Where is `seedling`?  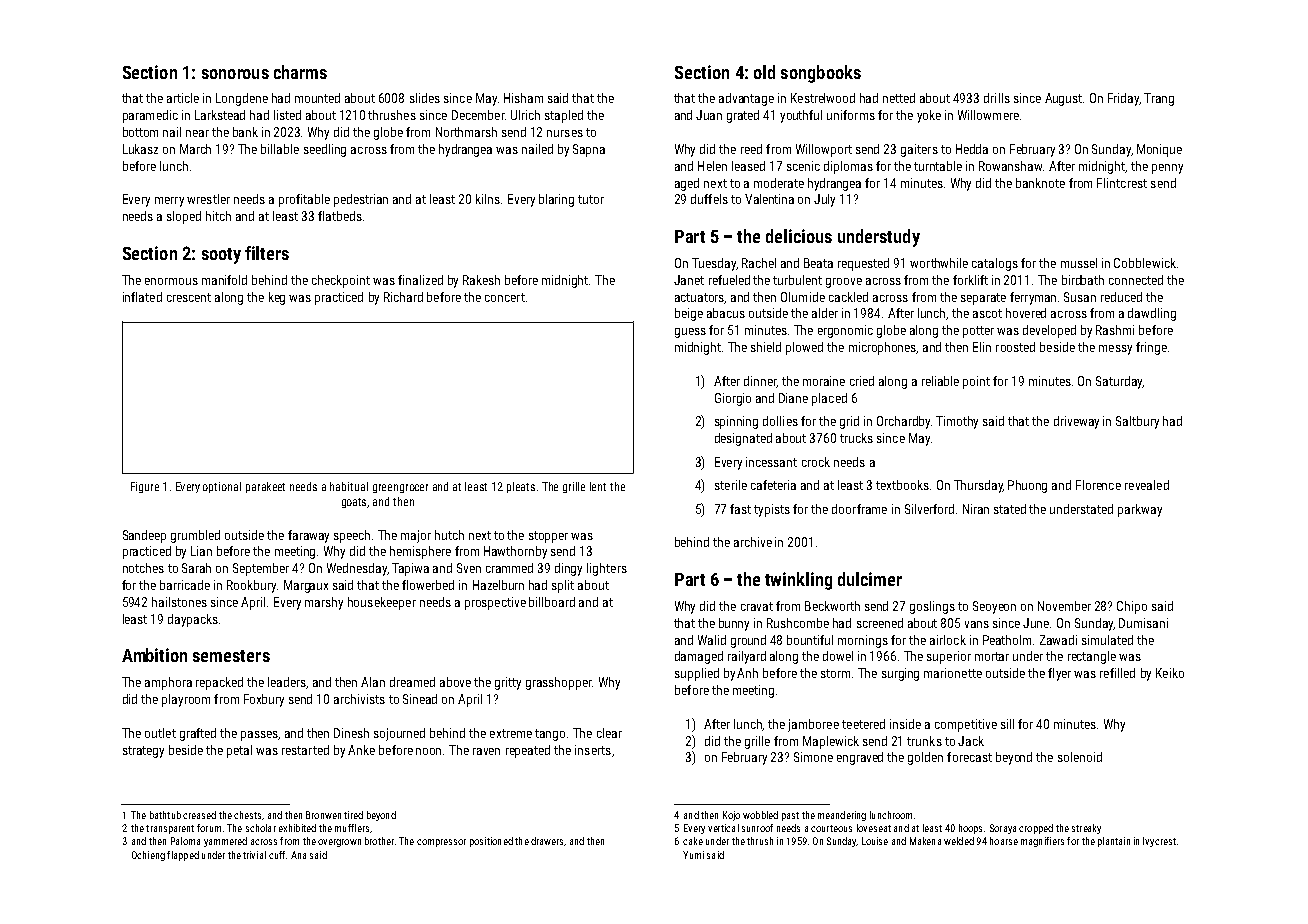 seedling is located at coordinates (325, 150).
